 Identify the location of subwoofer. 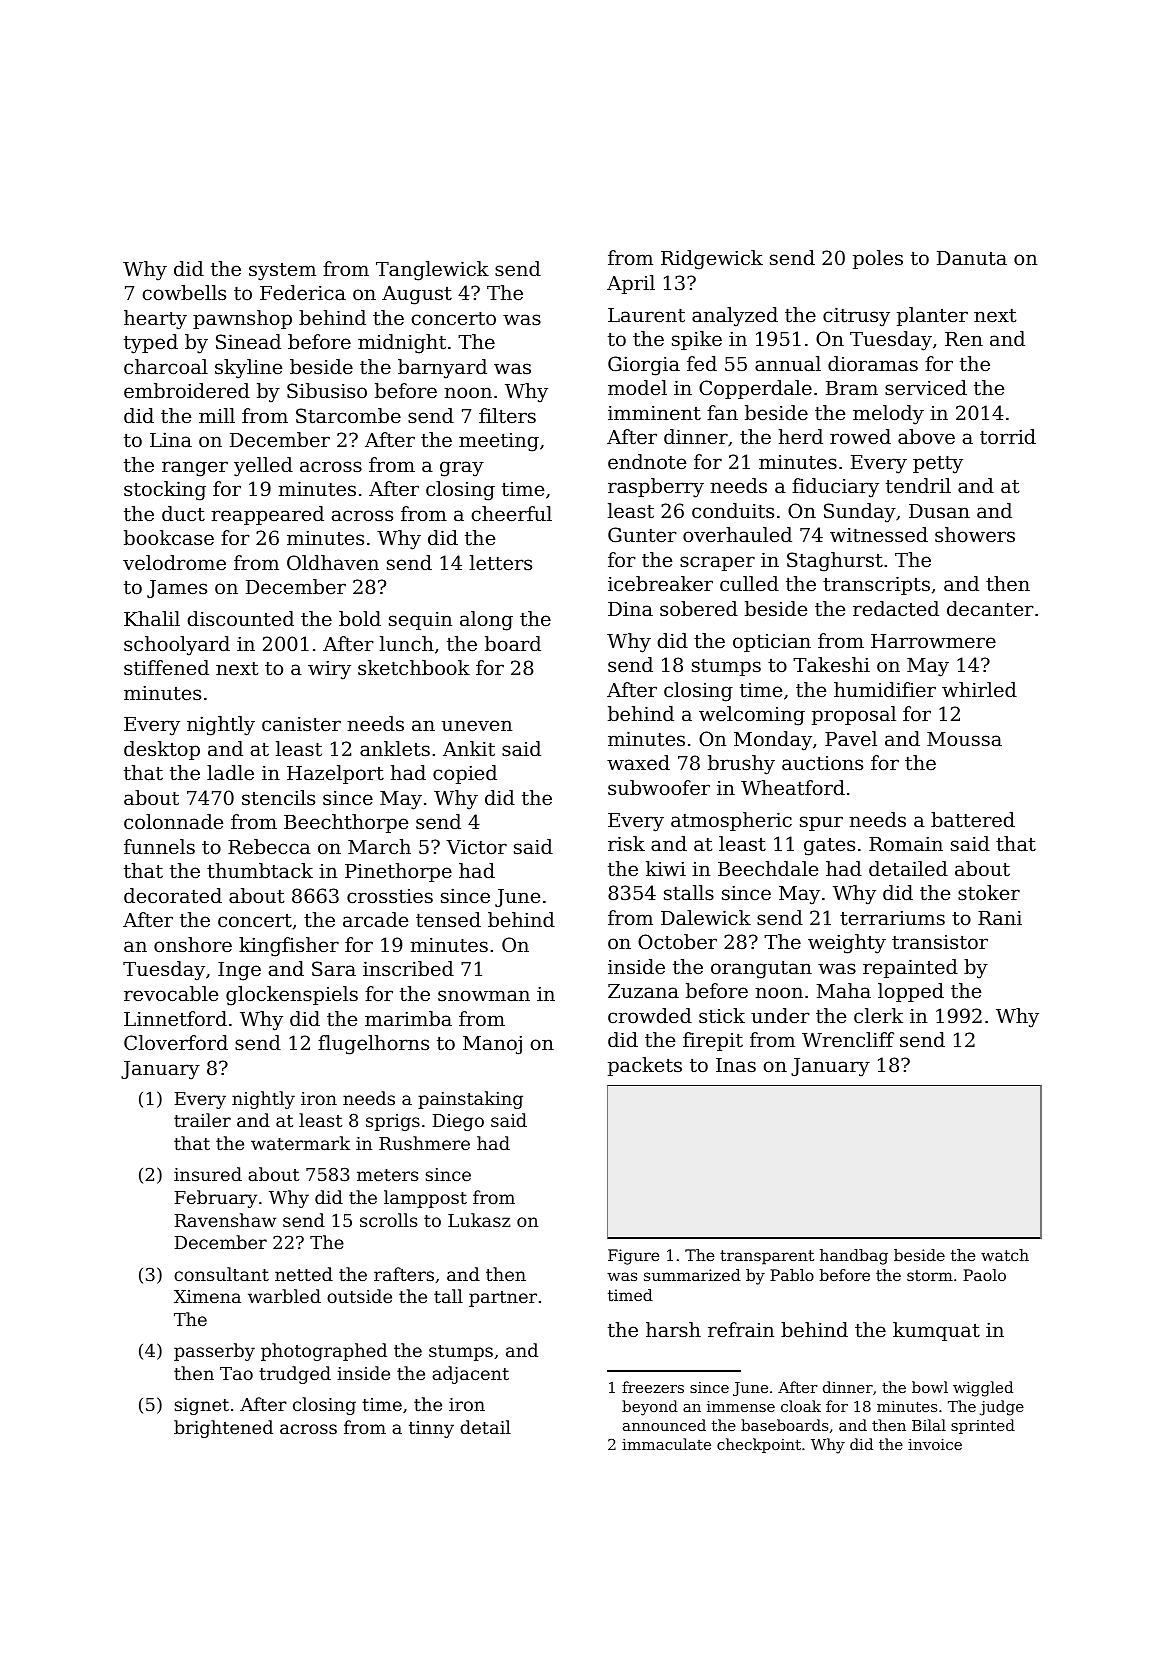
(659, 787).
